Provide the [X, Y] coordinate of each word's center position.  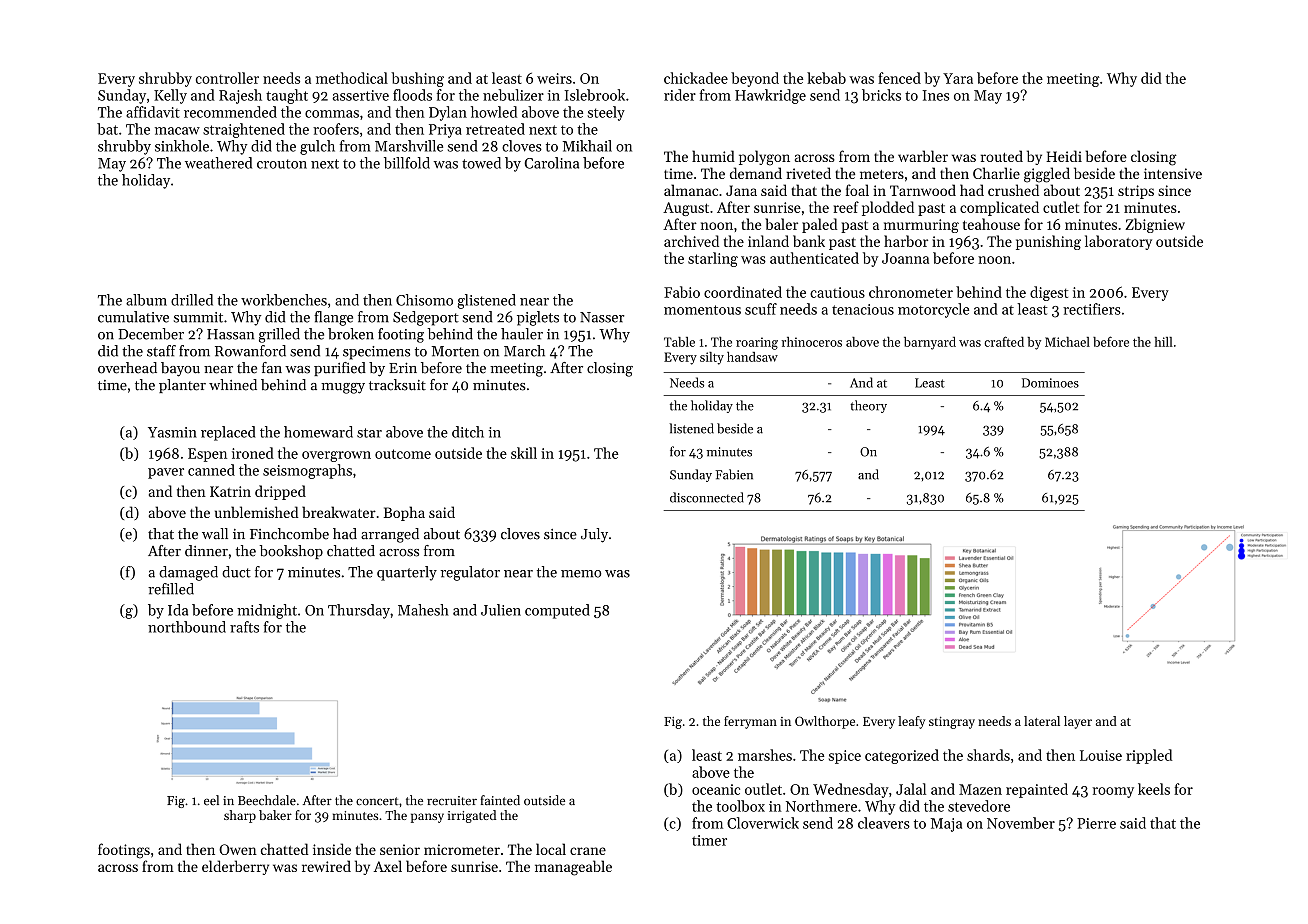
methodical [352, 78]
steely [606, 113]
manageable [573, 868]
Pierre [1096, 823]
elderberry [235, 867]
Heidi [1064, 156]
